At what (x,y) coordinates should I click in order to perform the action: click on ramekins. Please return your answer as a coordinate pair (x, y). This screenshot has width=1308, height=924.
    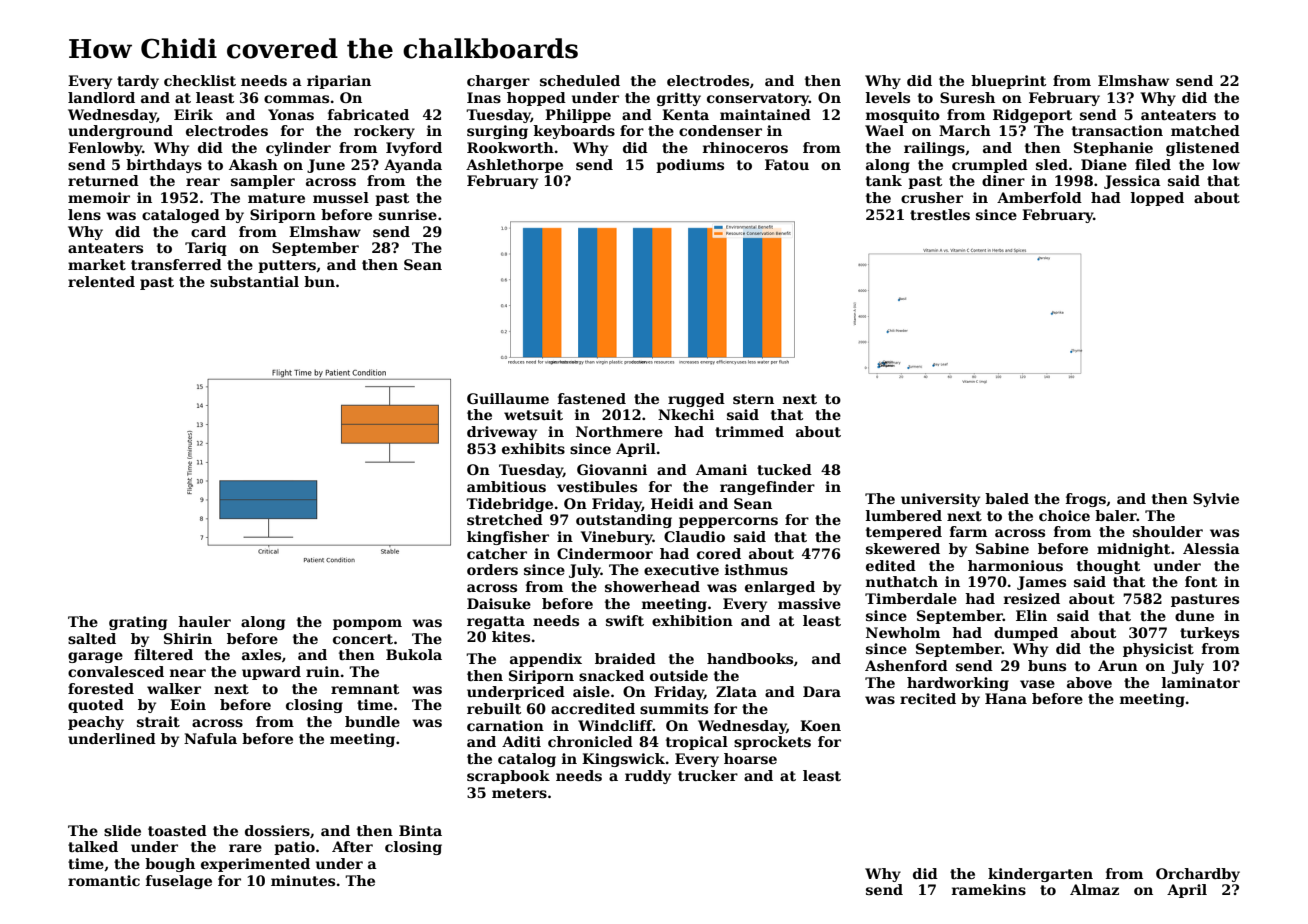
    Looking at the image, I should click on (989, 889).
